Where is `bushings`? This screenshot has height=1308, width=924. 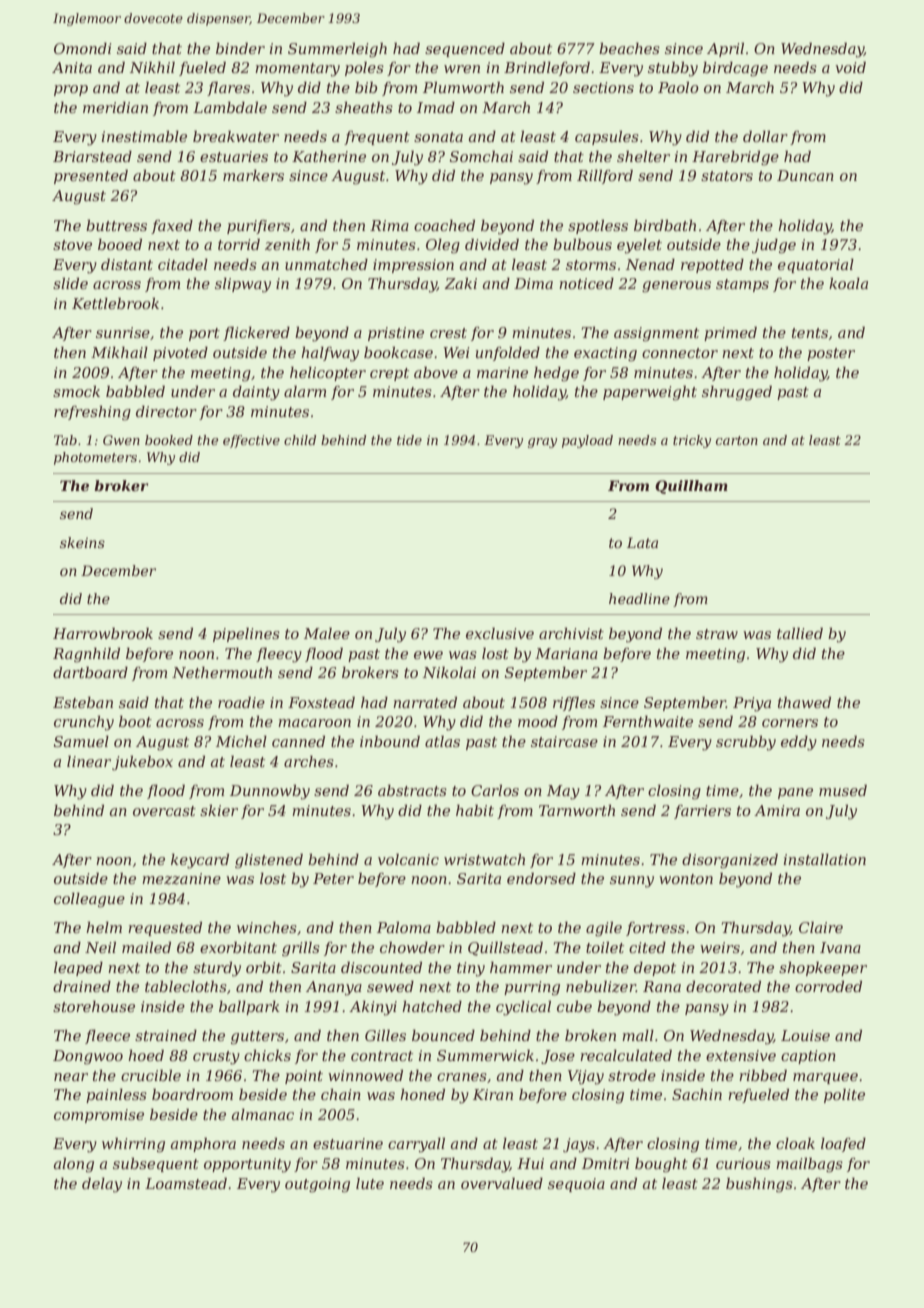
bushings is located at coordinates (759, 1185).
